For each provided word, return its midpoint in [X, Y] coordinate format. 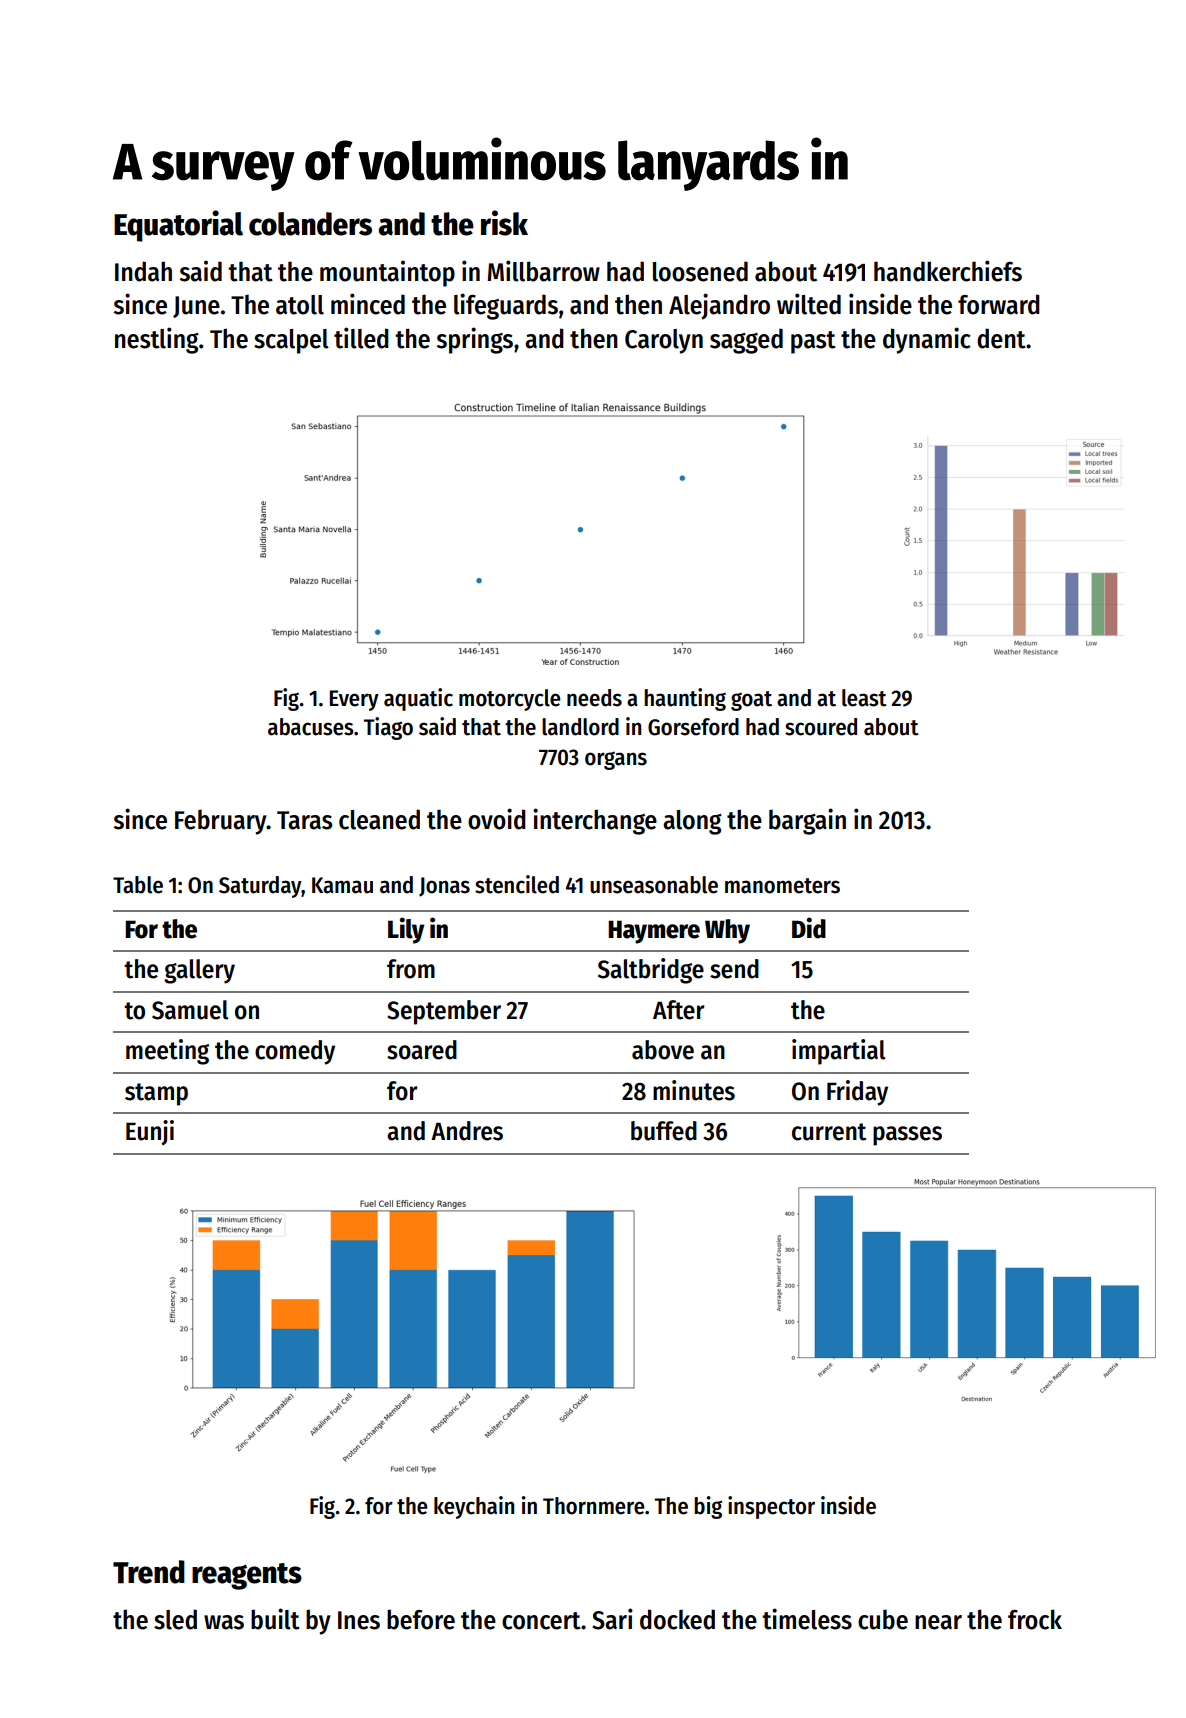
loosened [700, 271]
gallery [199, 971]
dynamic [927, 340]
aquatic [418, 699]
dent [1001, 338]
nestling [157, 340]
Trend [149, 1572]
